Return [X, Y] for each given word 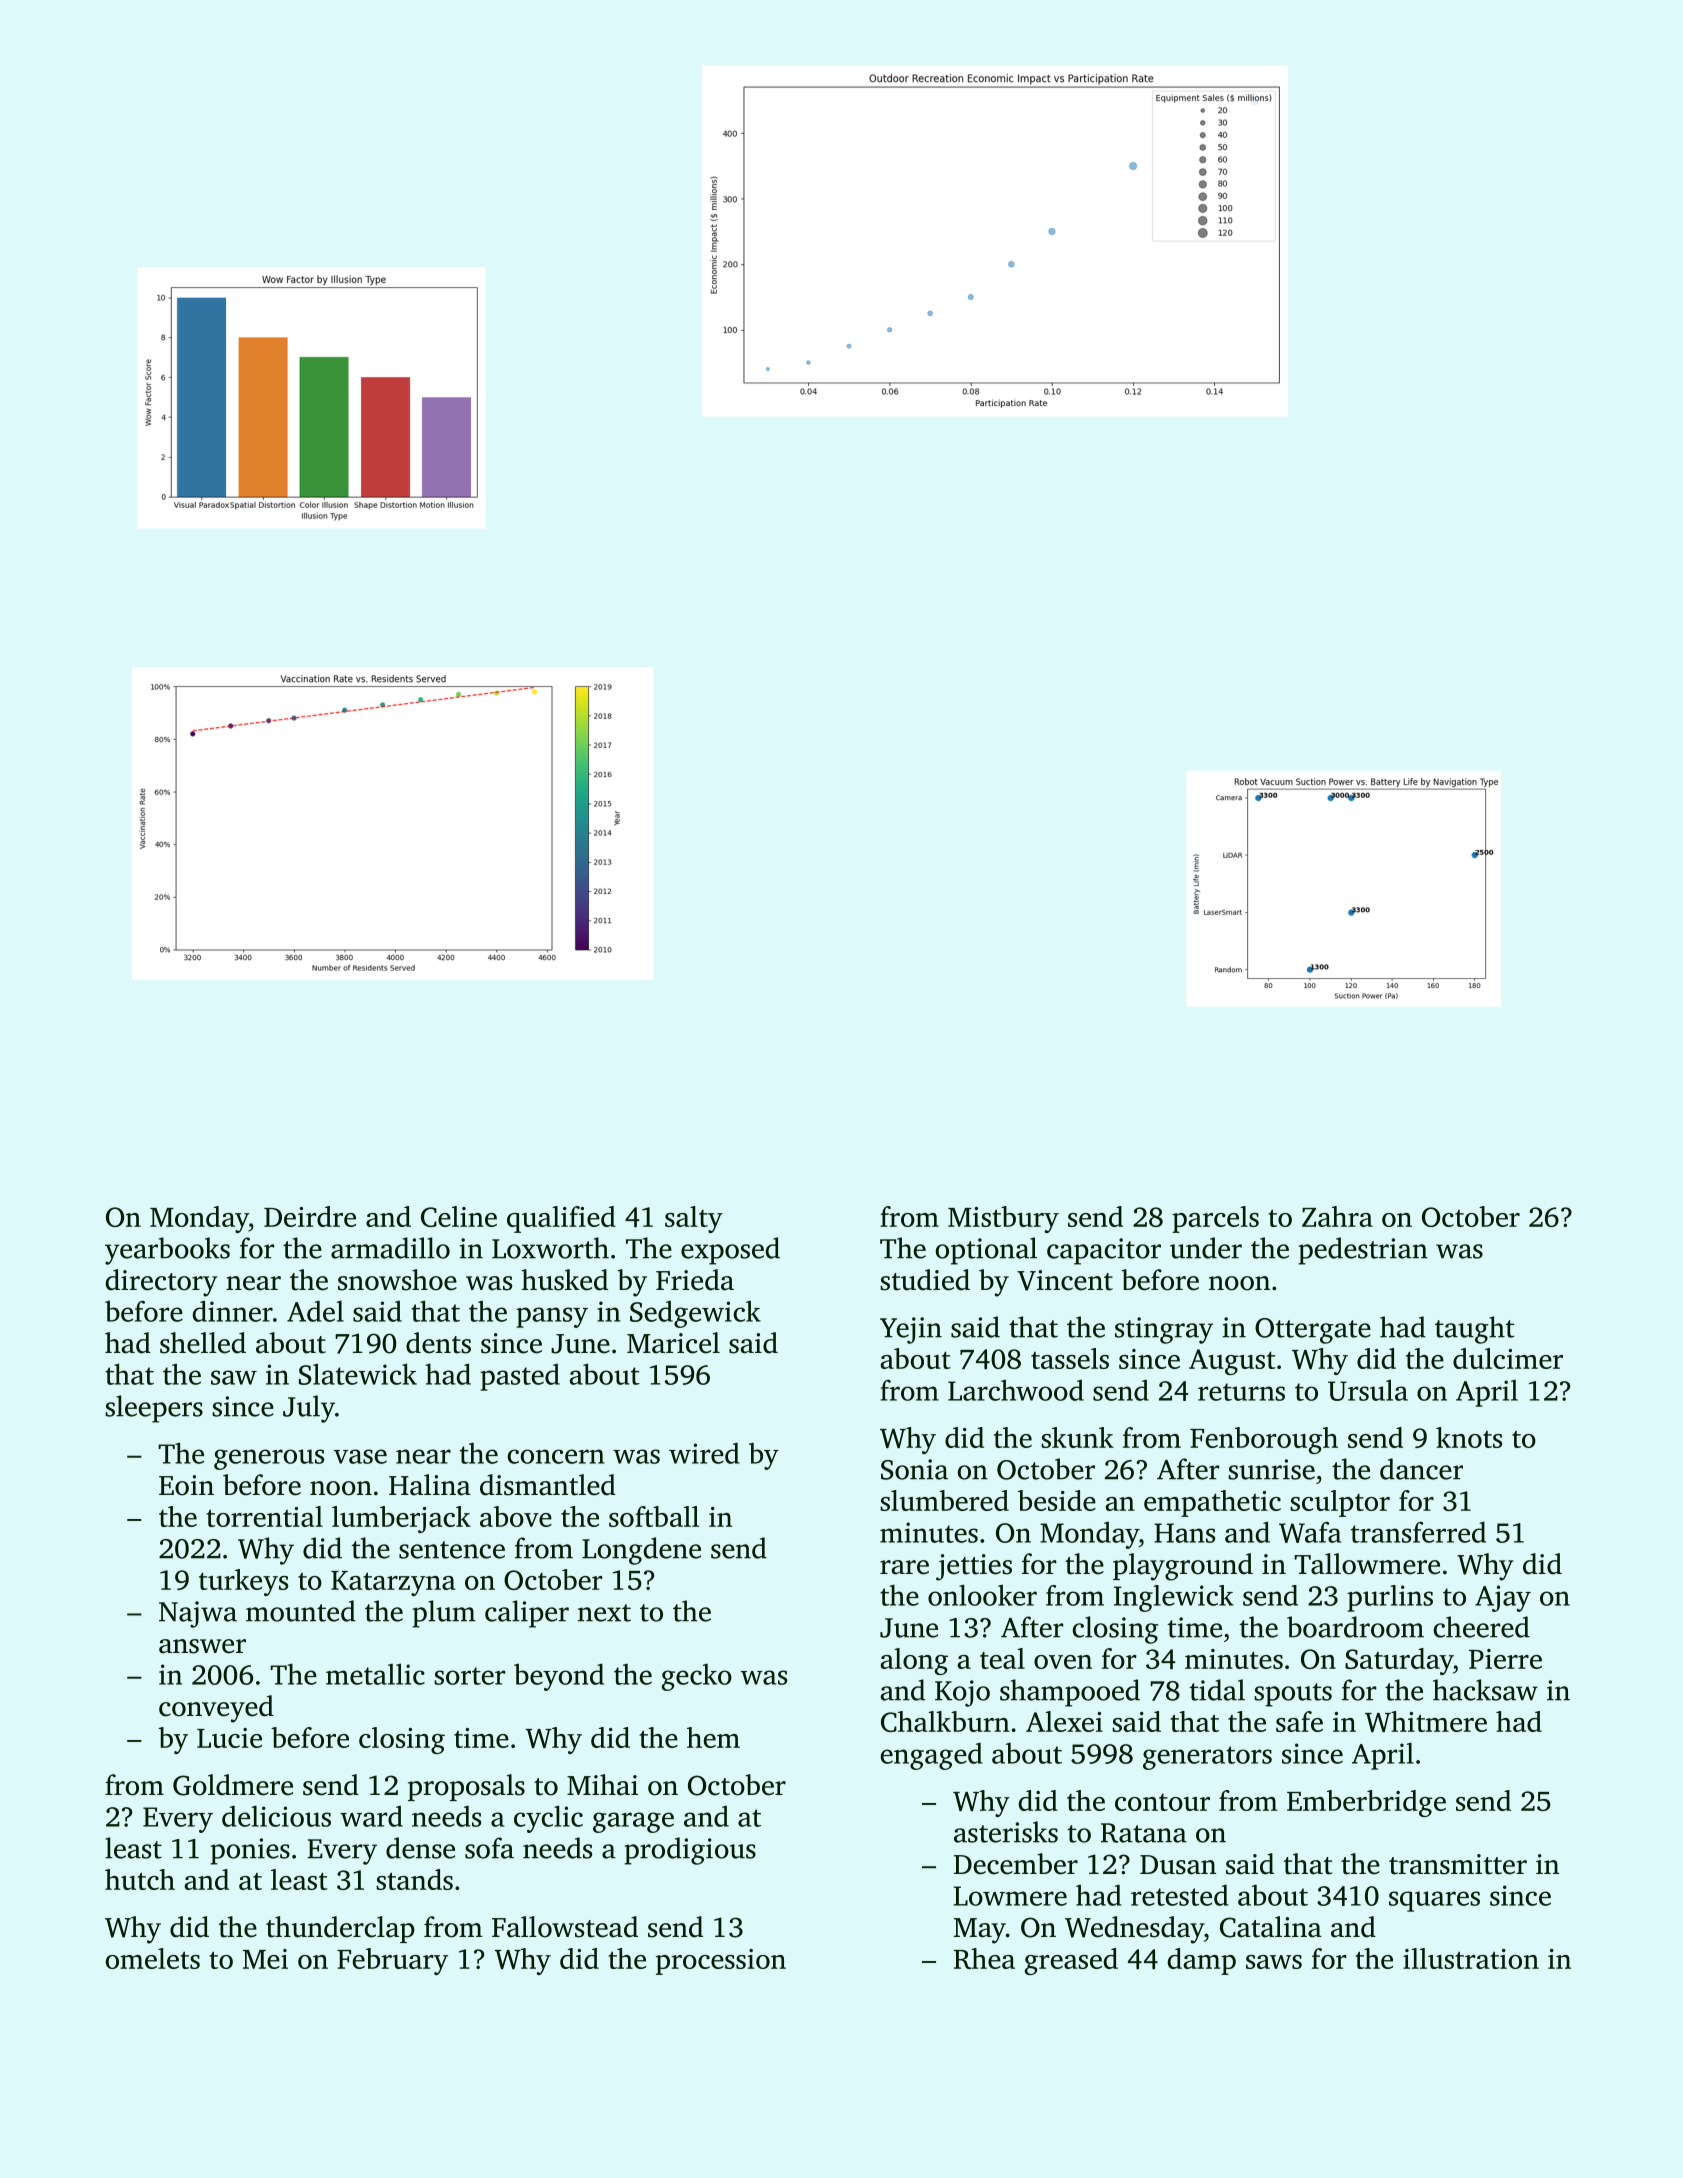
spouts [1293, 1695]
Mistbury [1003, 1219]
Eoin [186, 1485]
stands [414, 1879]
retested [1180, 1895]
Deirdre [310, 1216]
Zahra [1337, 1216]
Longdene [641, 1551]
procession [721, 1962]
